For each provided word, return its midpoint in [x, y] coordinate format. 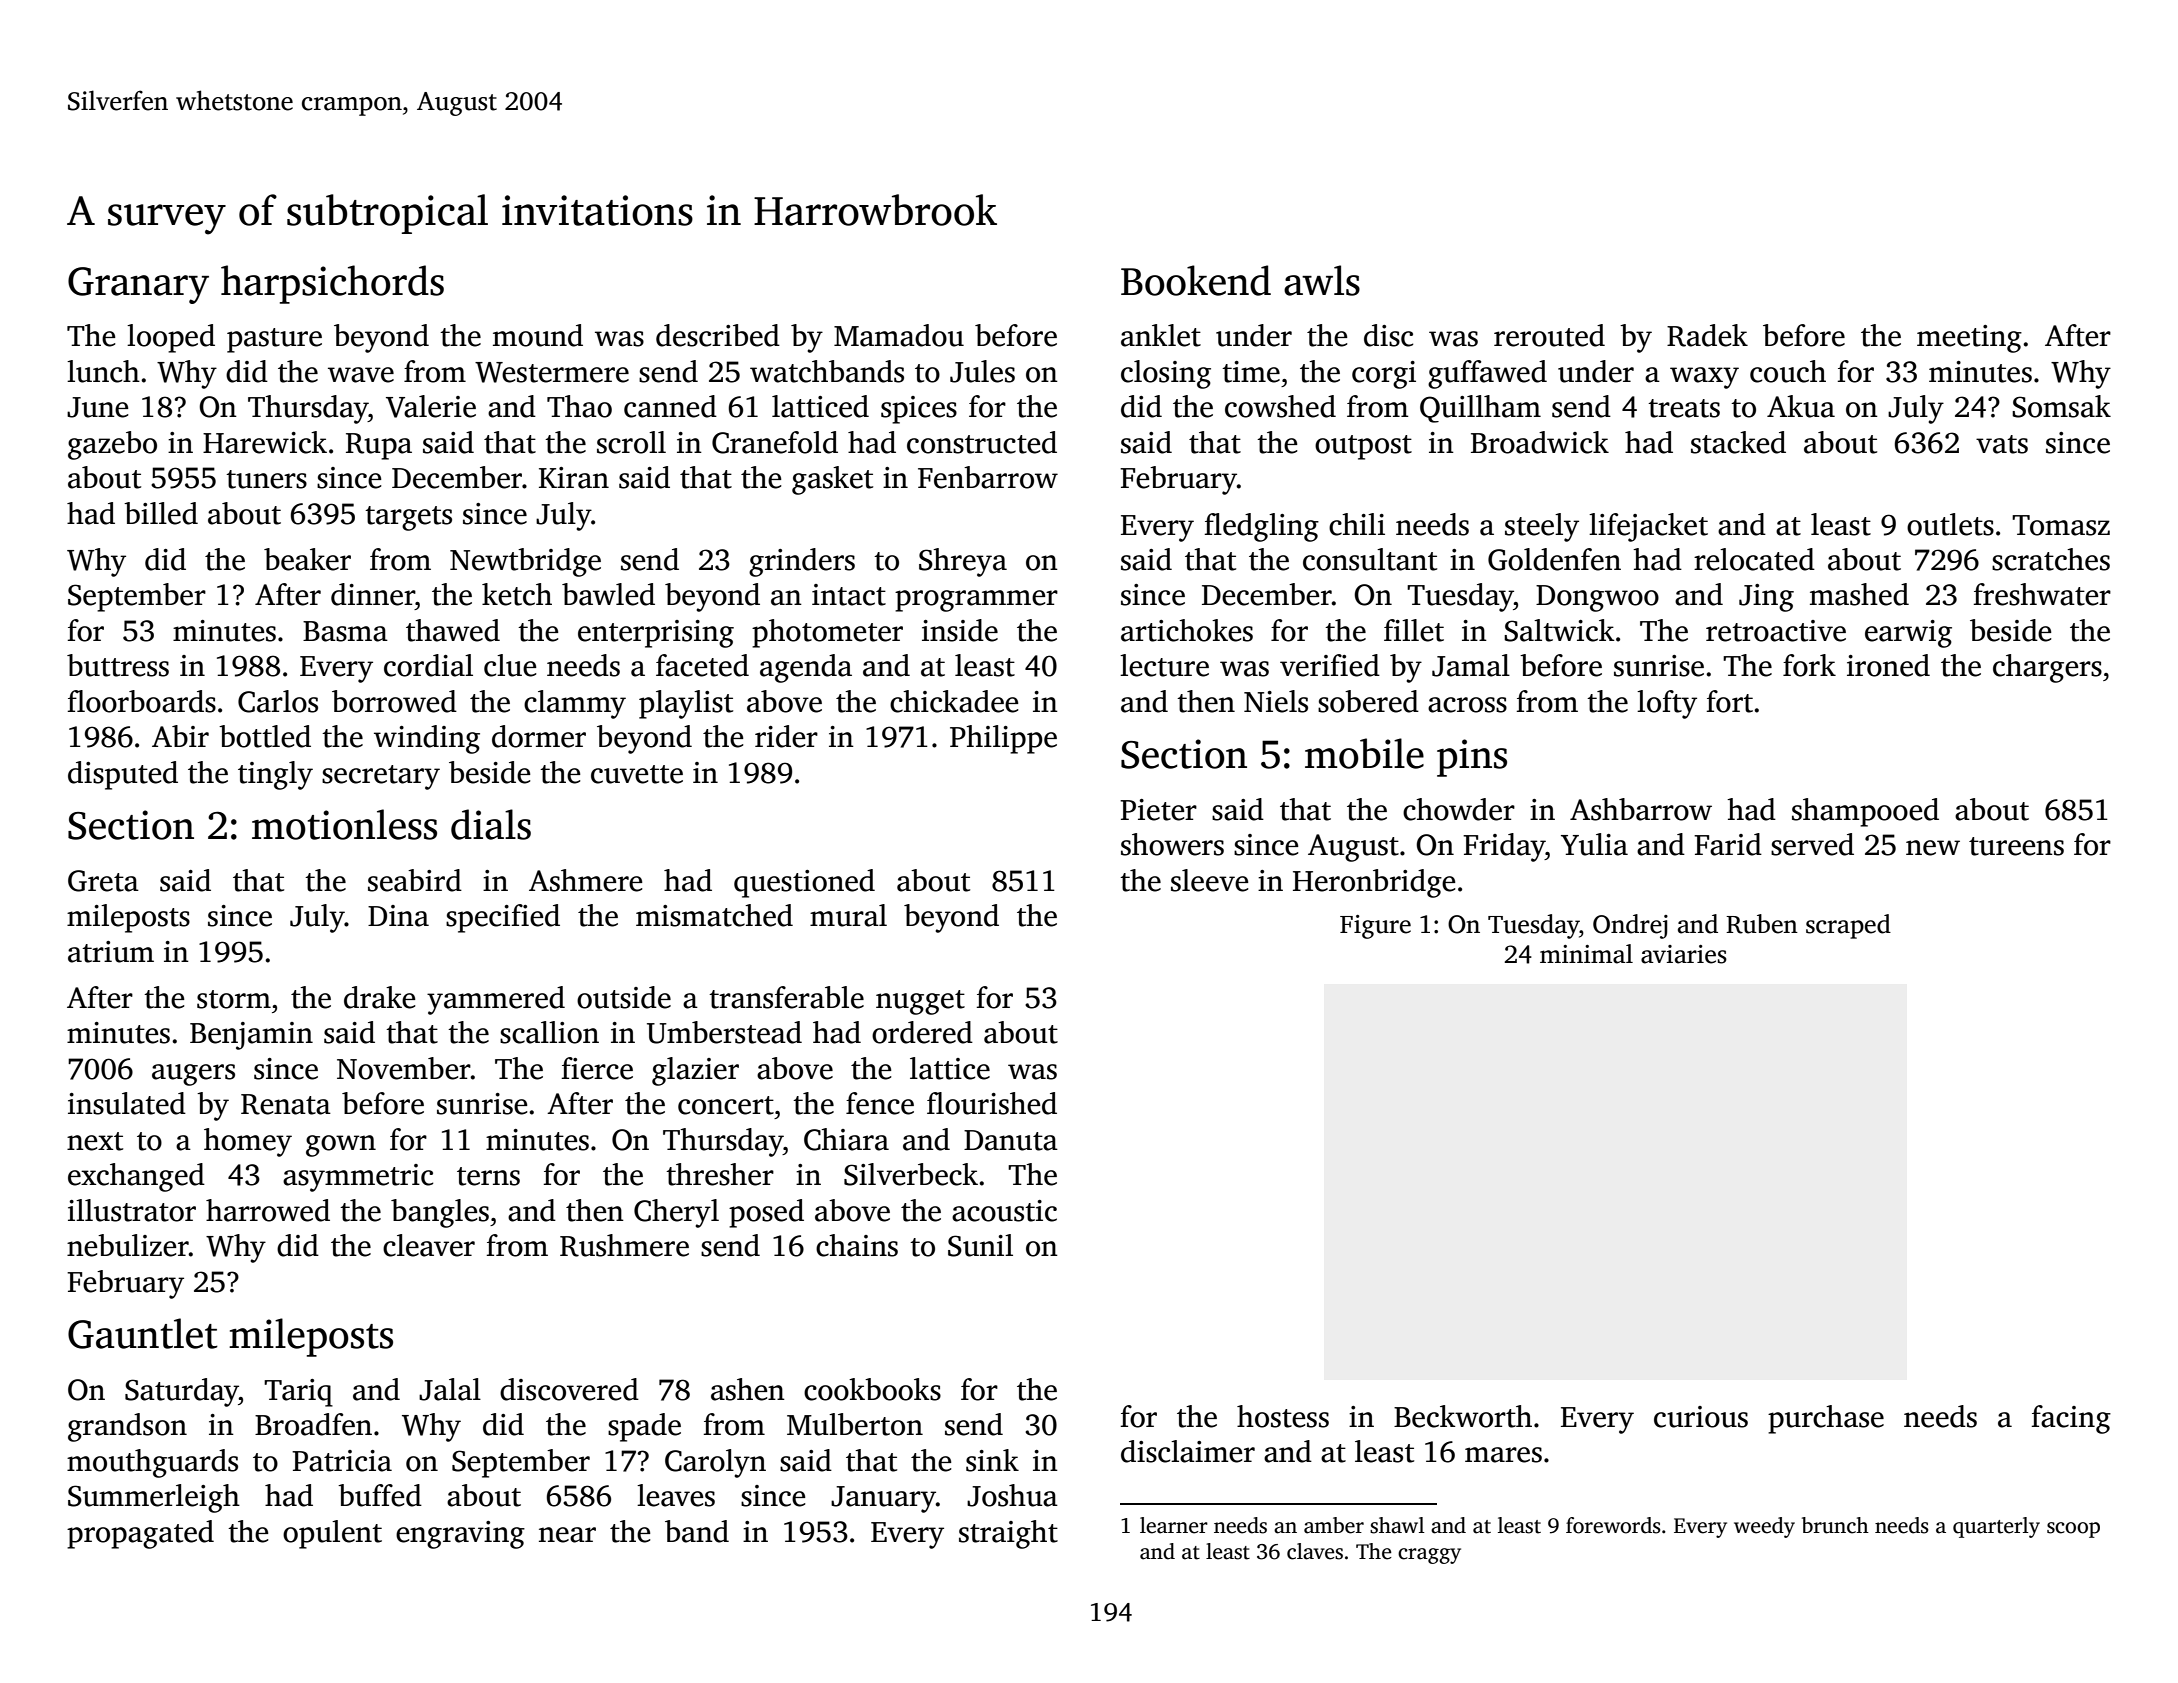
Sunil [980, 1245]
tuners [266, 479]
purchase [1826, 1419]
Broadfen [313, 1424]
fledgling [1262, 527]
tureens [2016, 846]
